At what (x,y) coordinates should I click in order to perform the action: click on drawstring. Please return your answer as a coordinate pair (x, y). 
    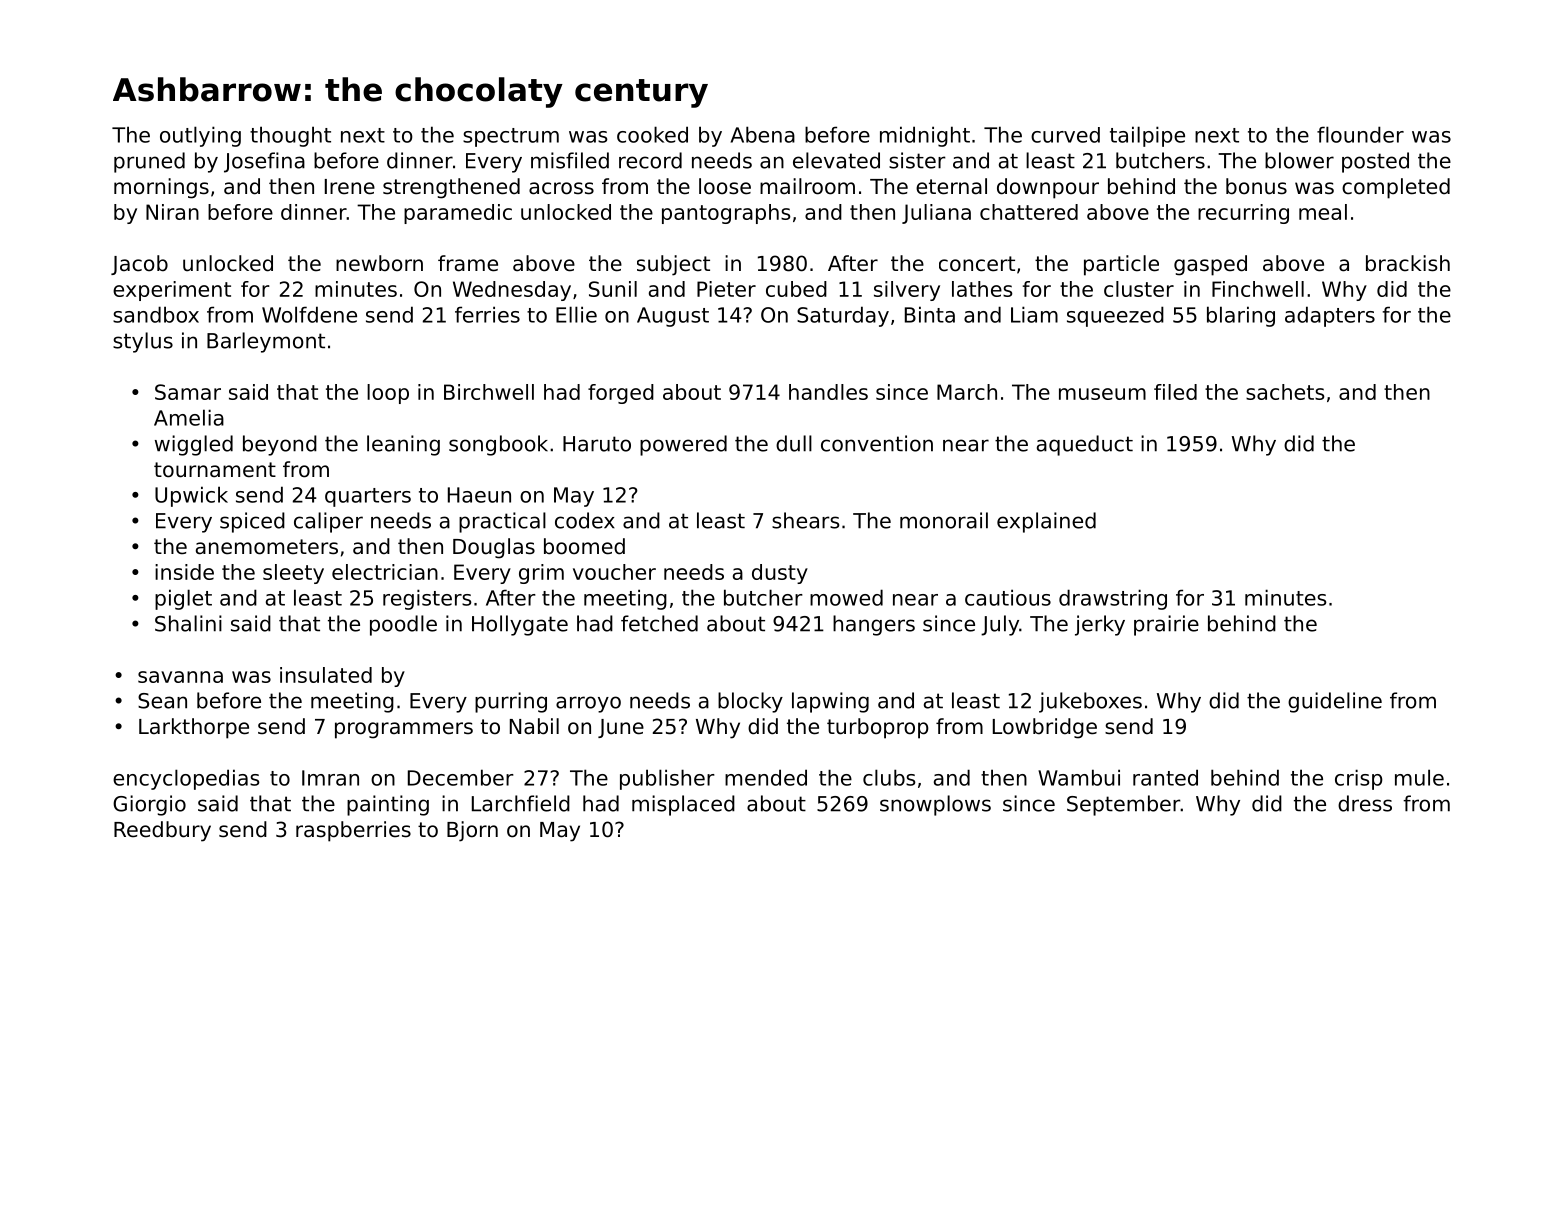
    Looking at the image, I should click on (1113, 599).
